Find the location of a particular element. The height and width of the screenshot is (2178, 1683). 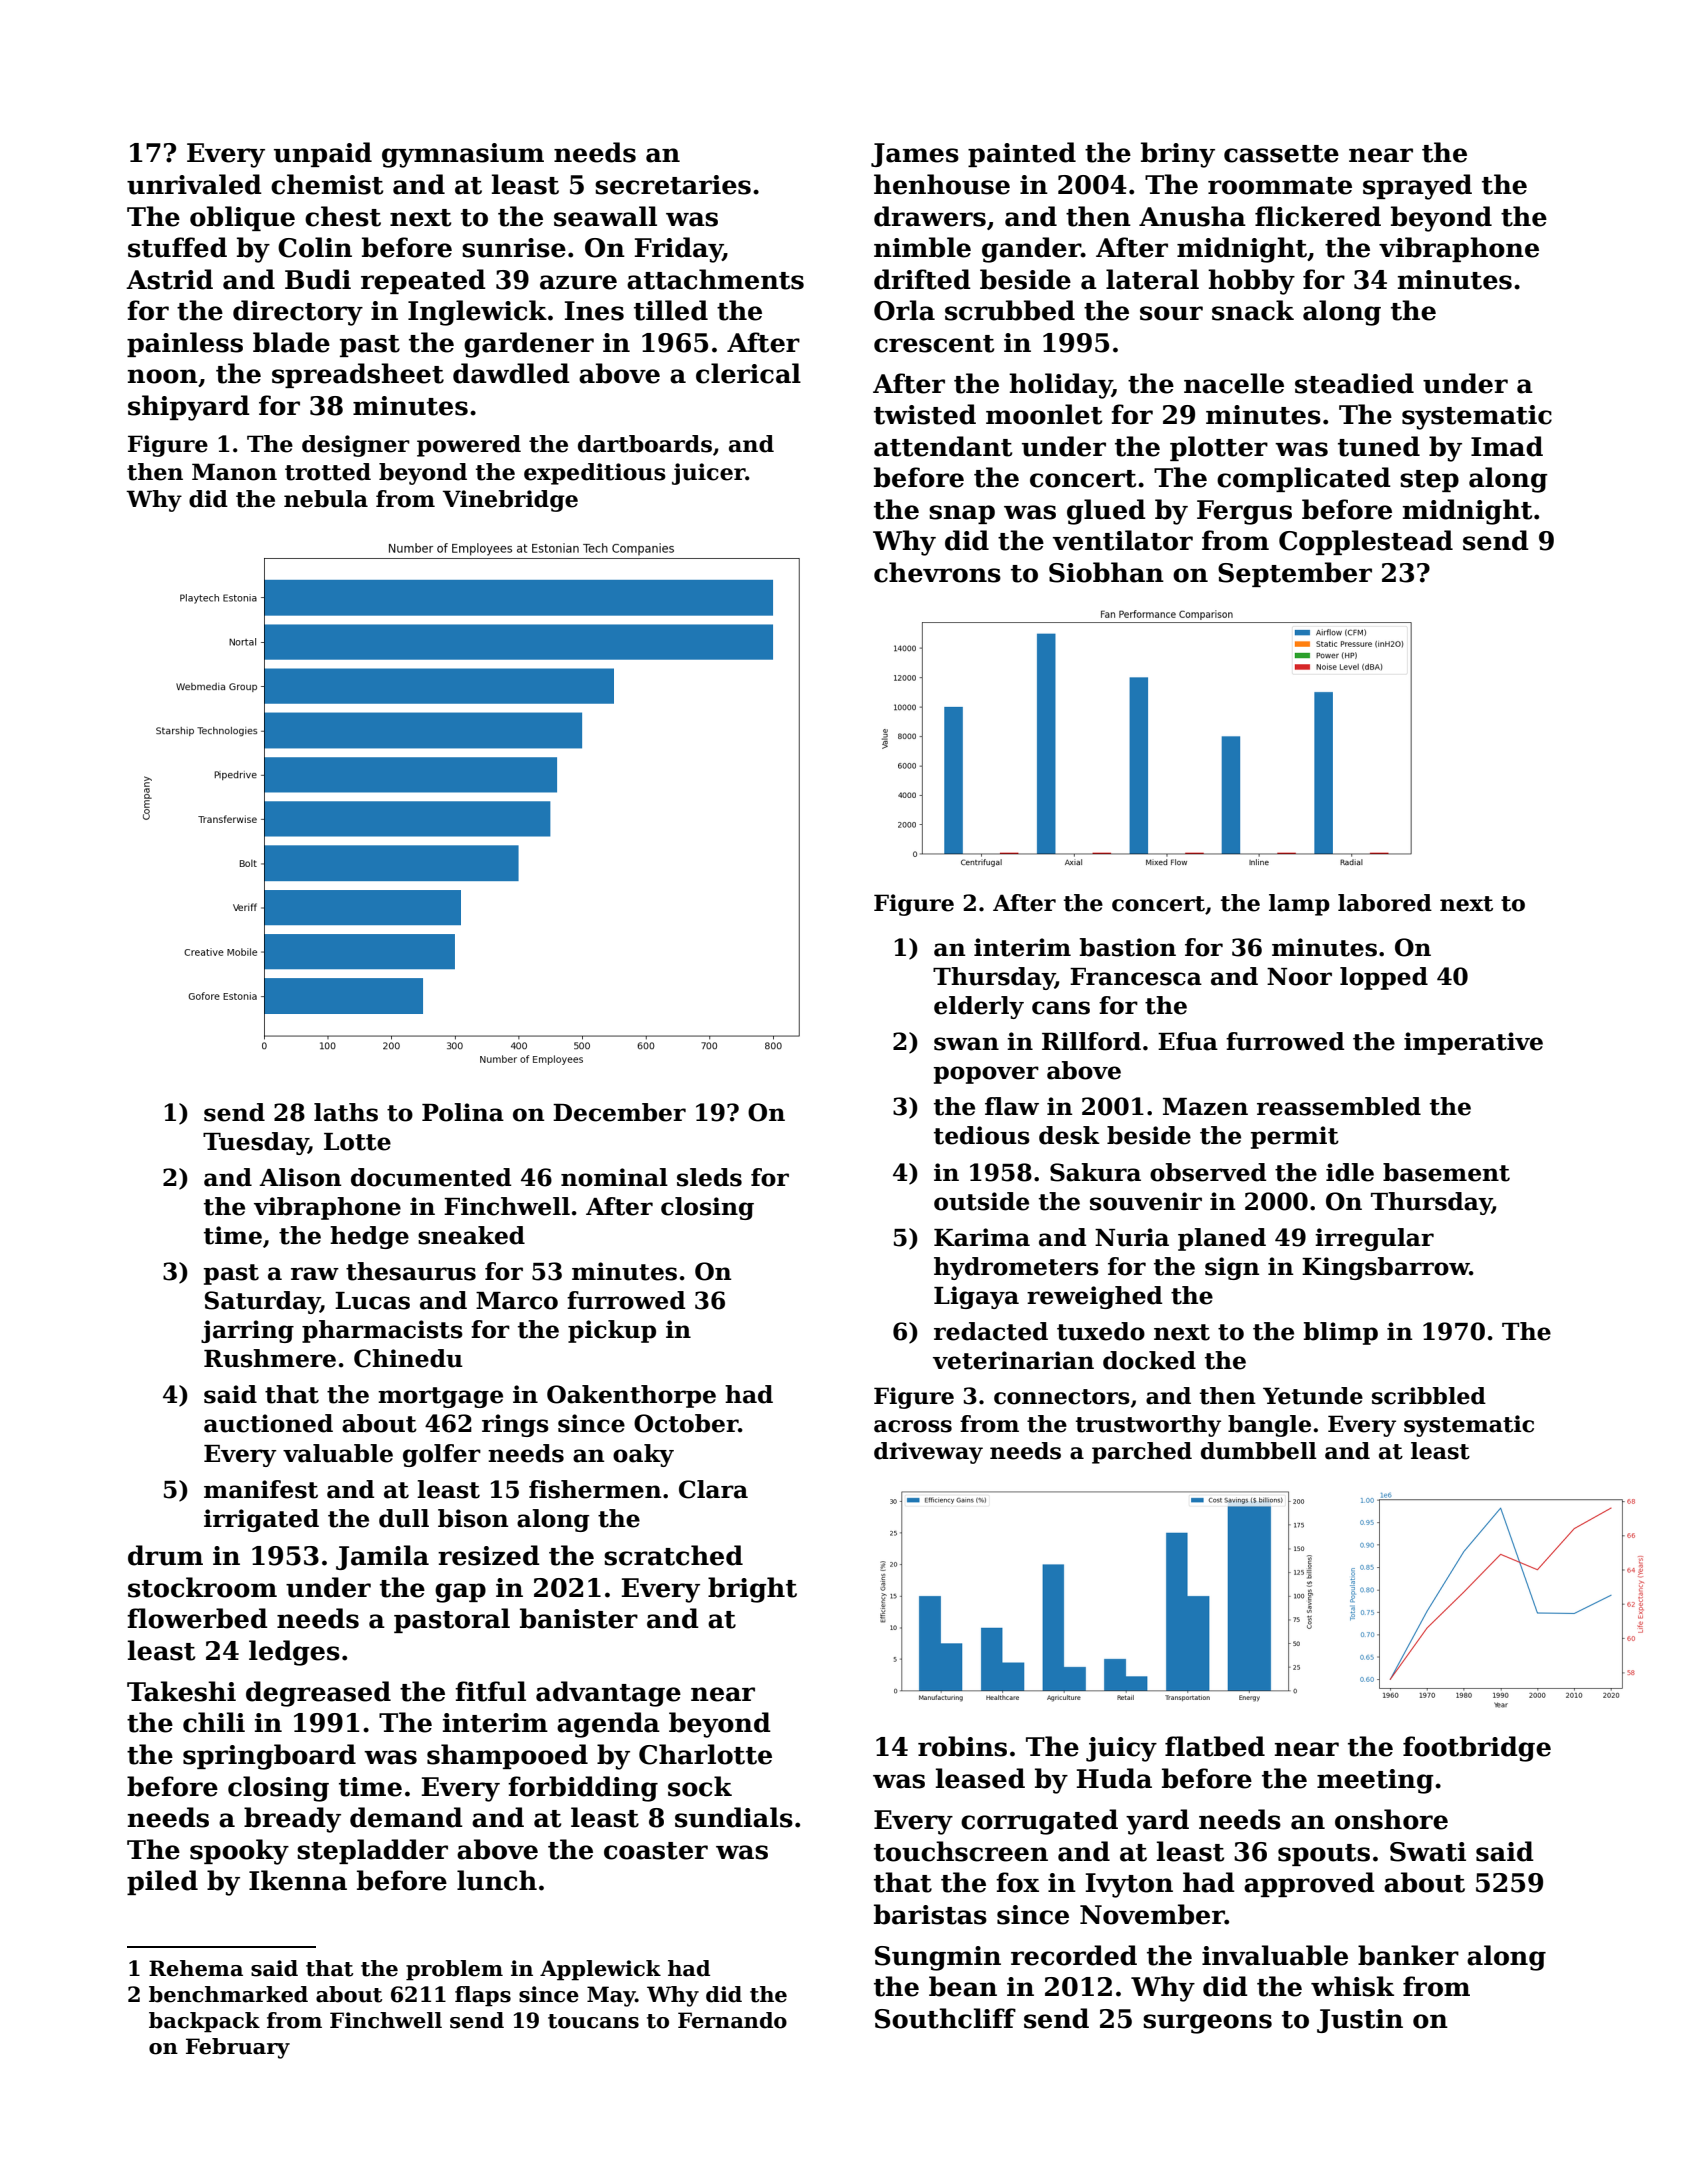

backpack is located at coordinates (204, 2022).
